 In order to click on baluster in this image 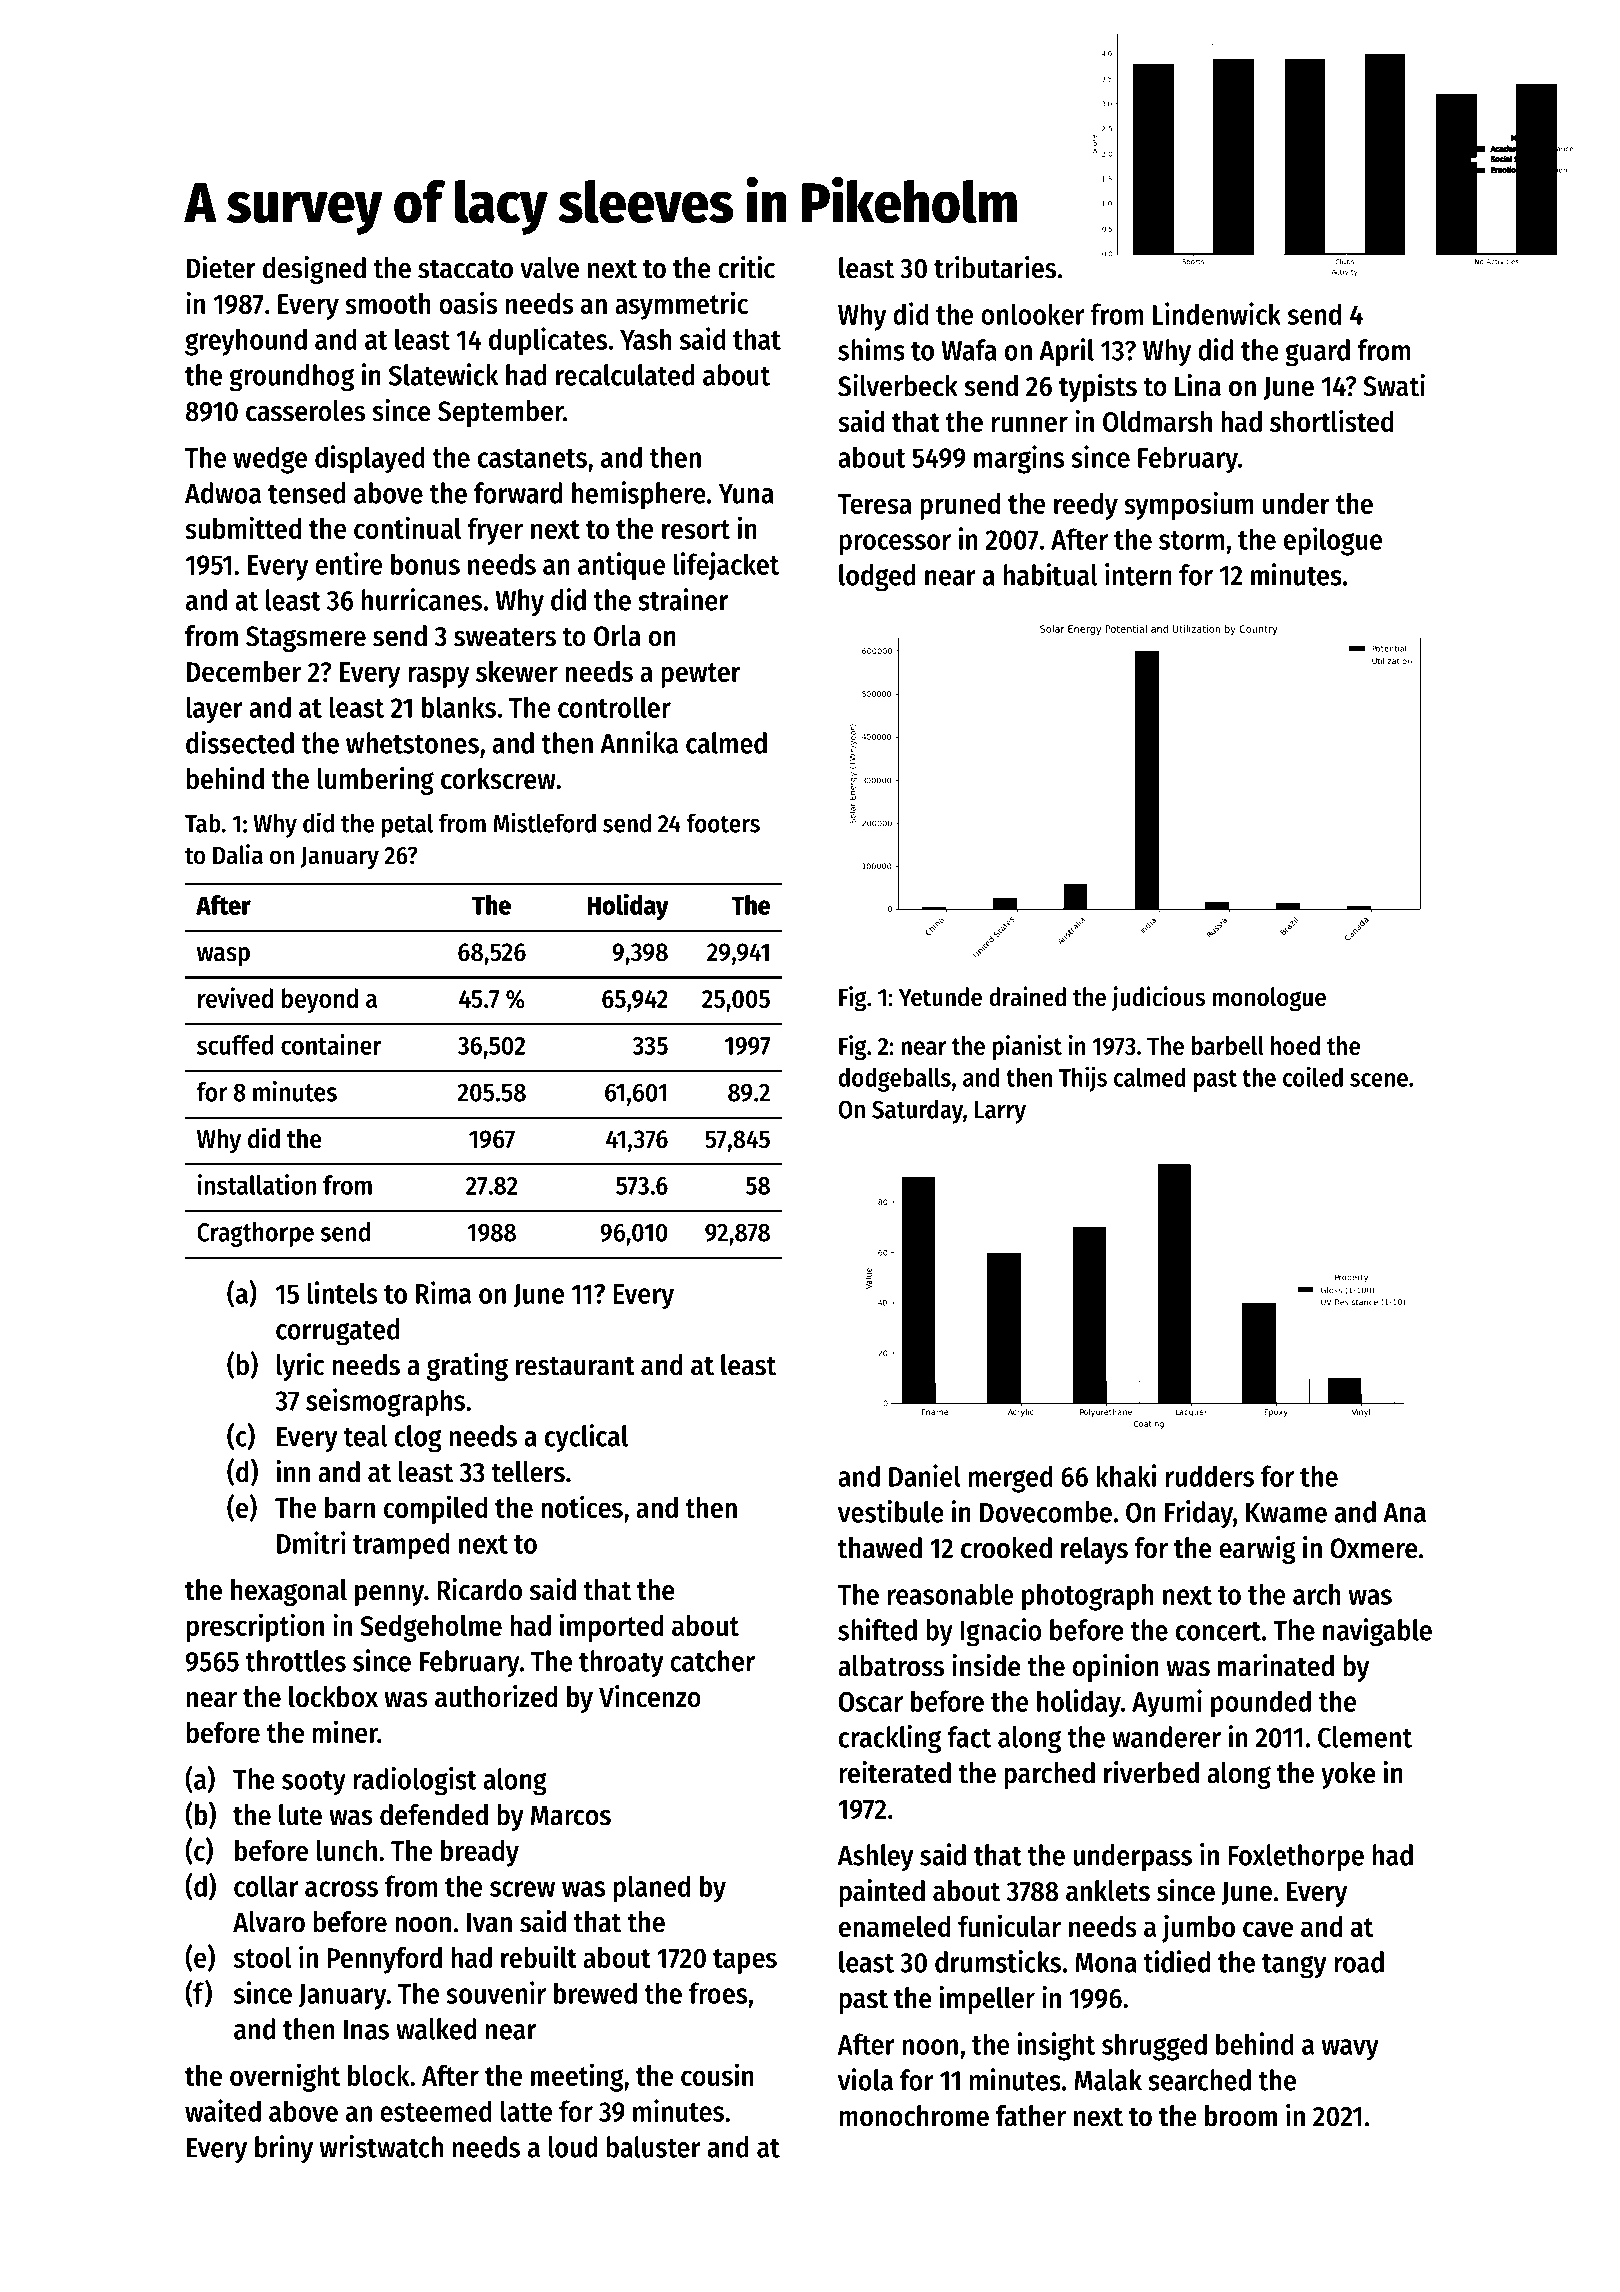, I will do `click(654, 2147)`.
